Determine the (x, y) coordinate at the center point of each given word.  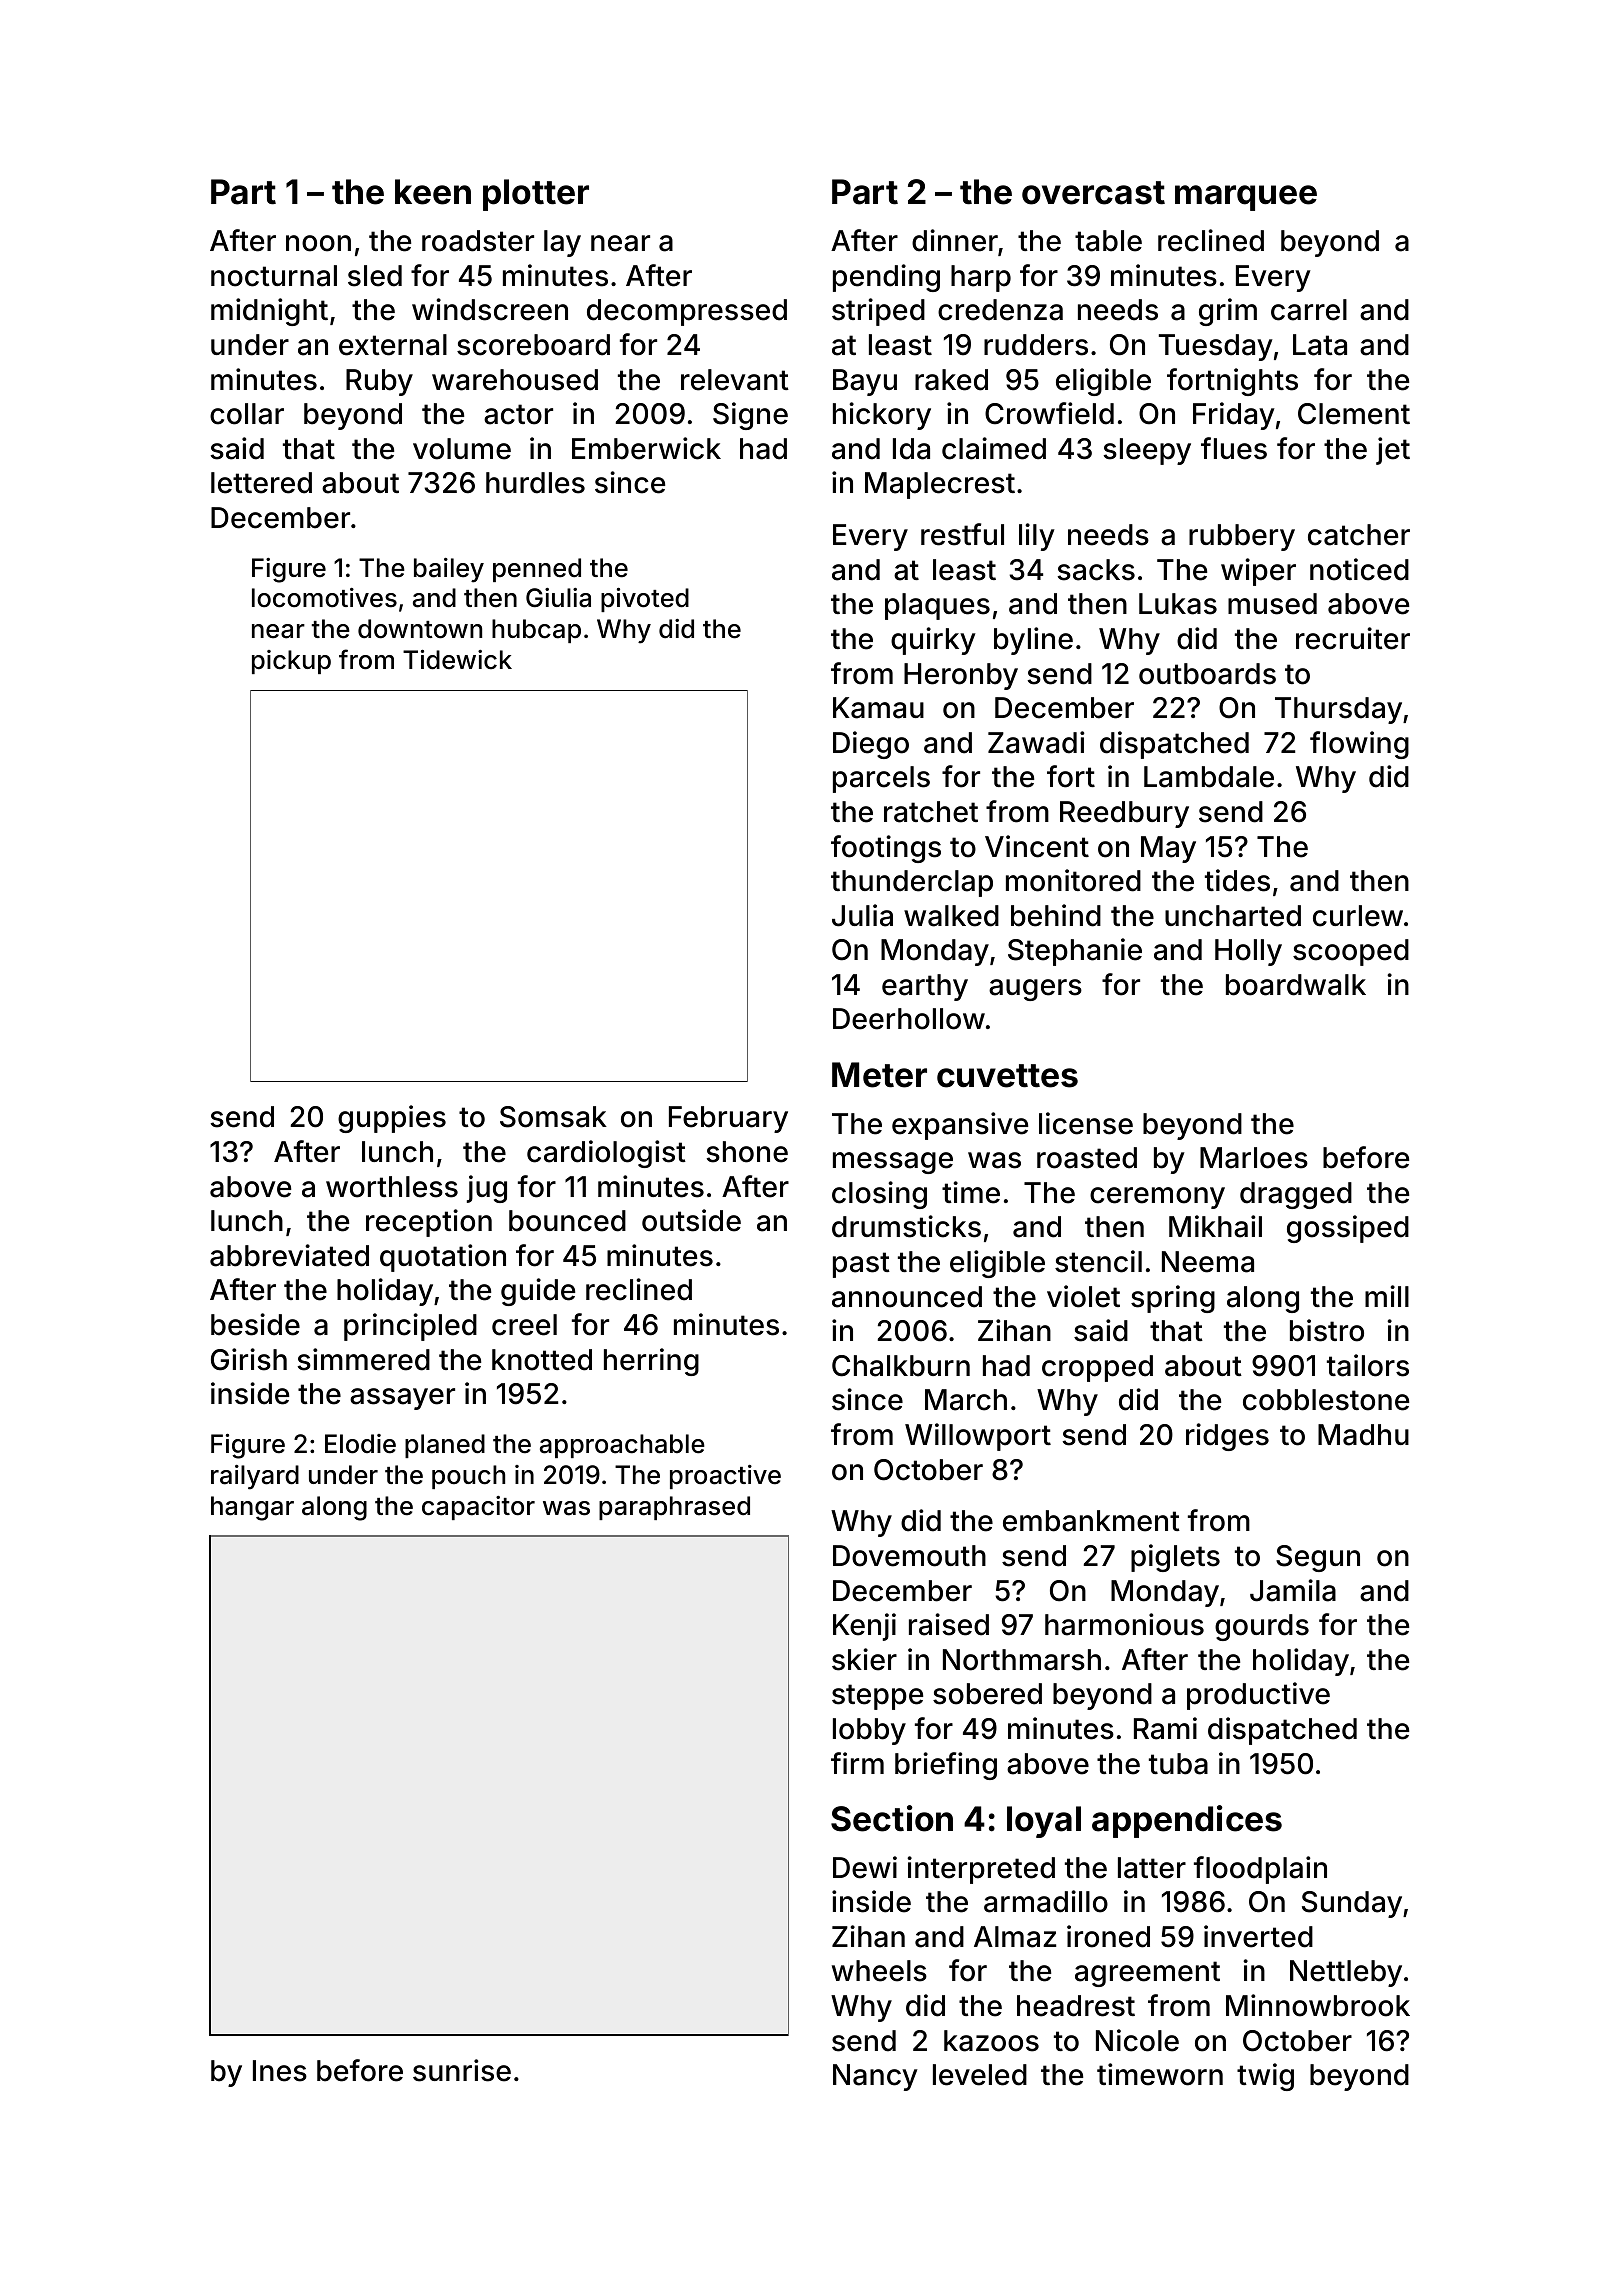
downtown (420, 629)
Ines (280, 2071)
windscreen (490, 309)
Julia (862, 915)
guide (538, 1292)
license (1086, 1123)
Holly (1248, 952)
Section (892, 1818)
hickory (882, 416)
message (893, 1163)
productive (1258, 1696)
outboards (1207, 674)
